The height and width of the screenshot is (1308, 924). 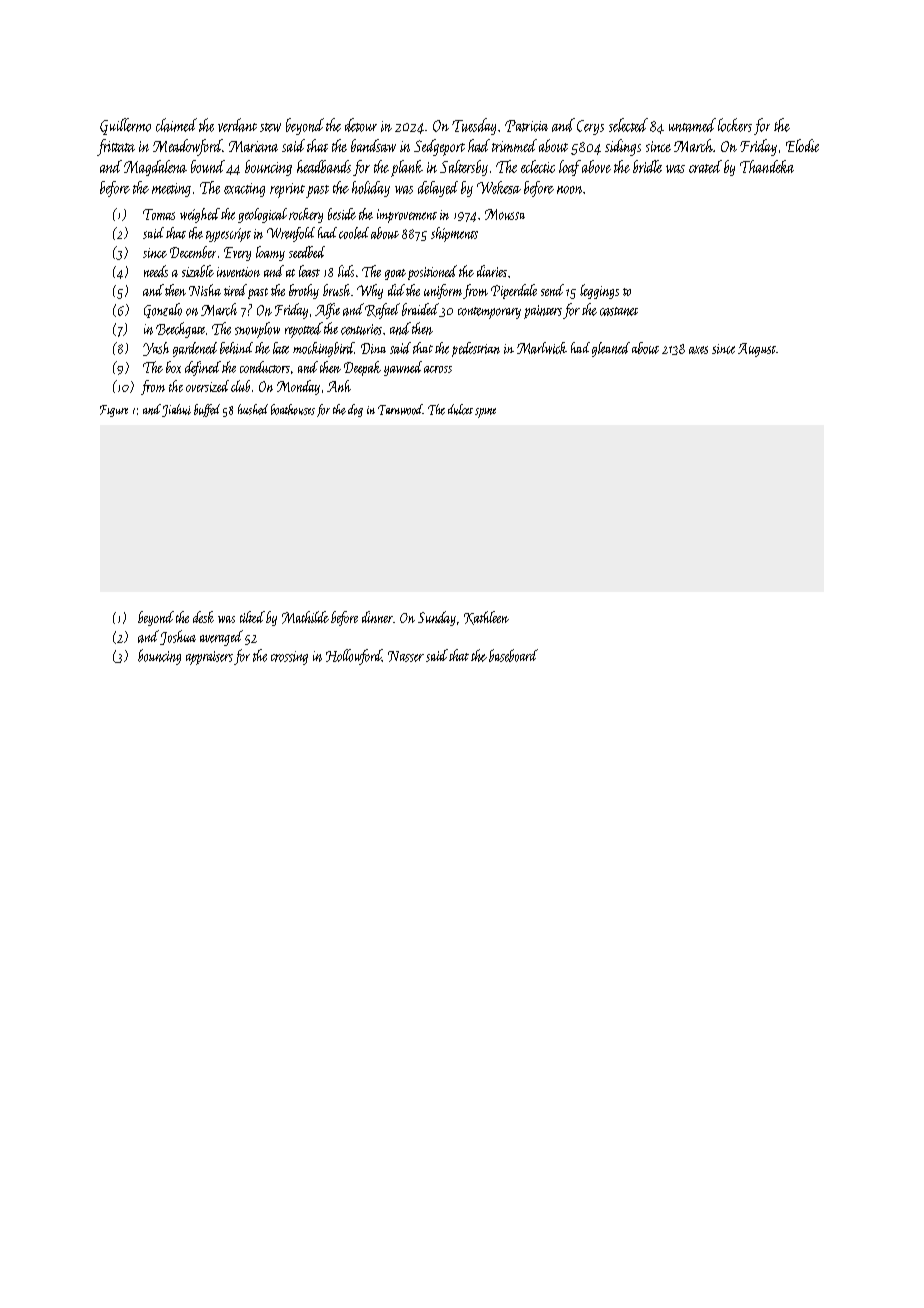 I want to click on August, so click(x=757, y=350).
